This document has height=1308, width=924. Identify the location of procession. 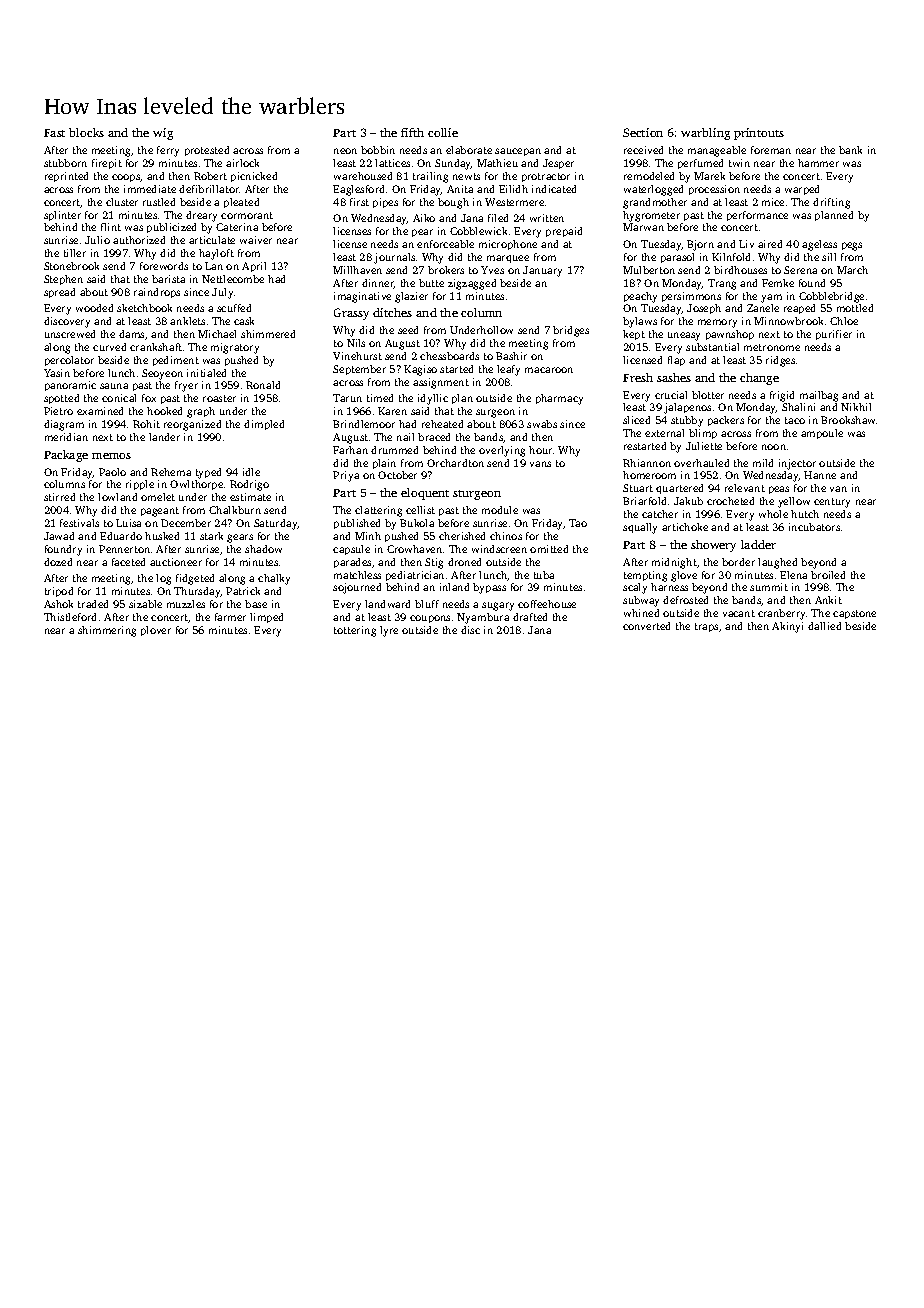
(714, 190).
